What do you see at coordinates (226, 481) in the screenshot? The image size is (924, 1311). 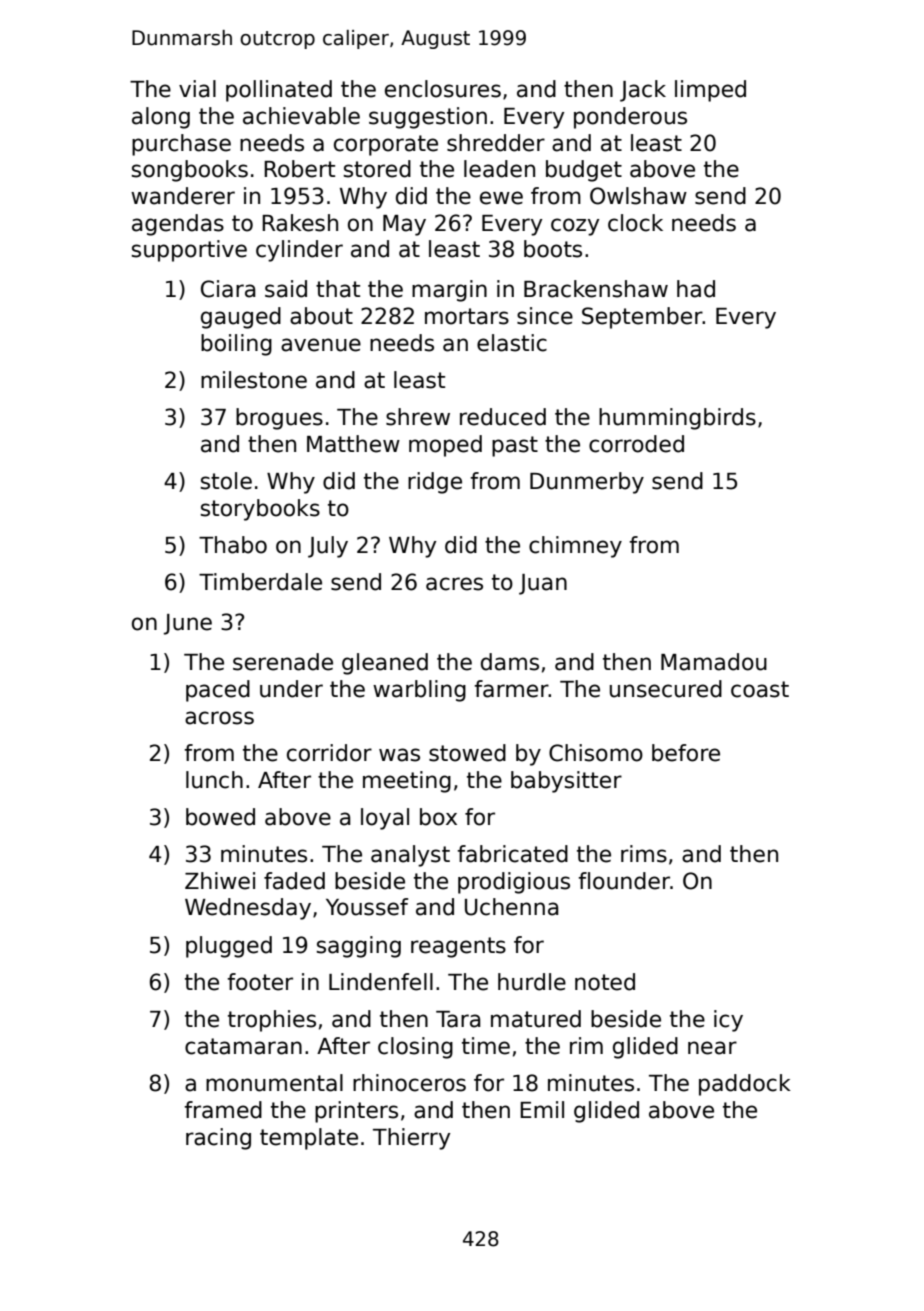 I see `stole` at bounding box center [226, 481].
